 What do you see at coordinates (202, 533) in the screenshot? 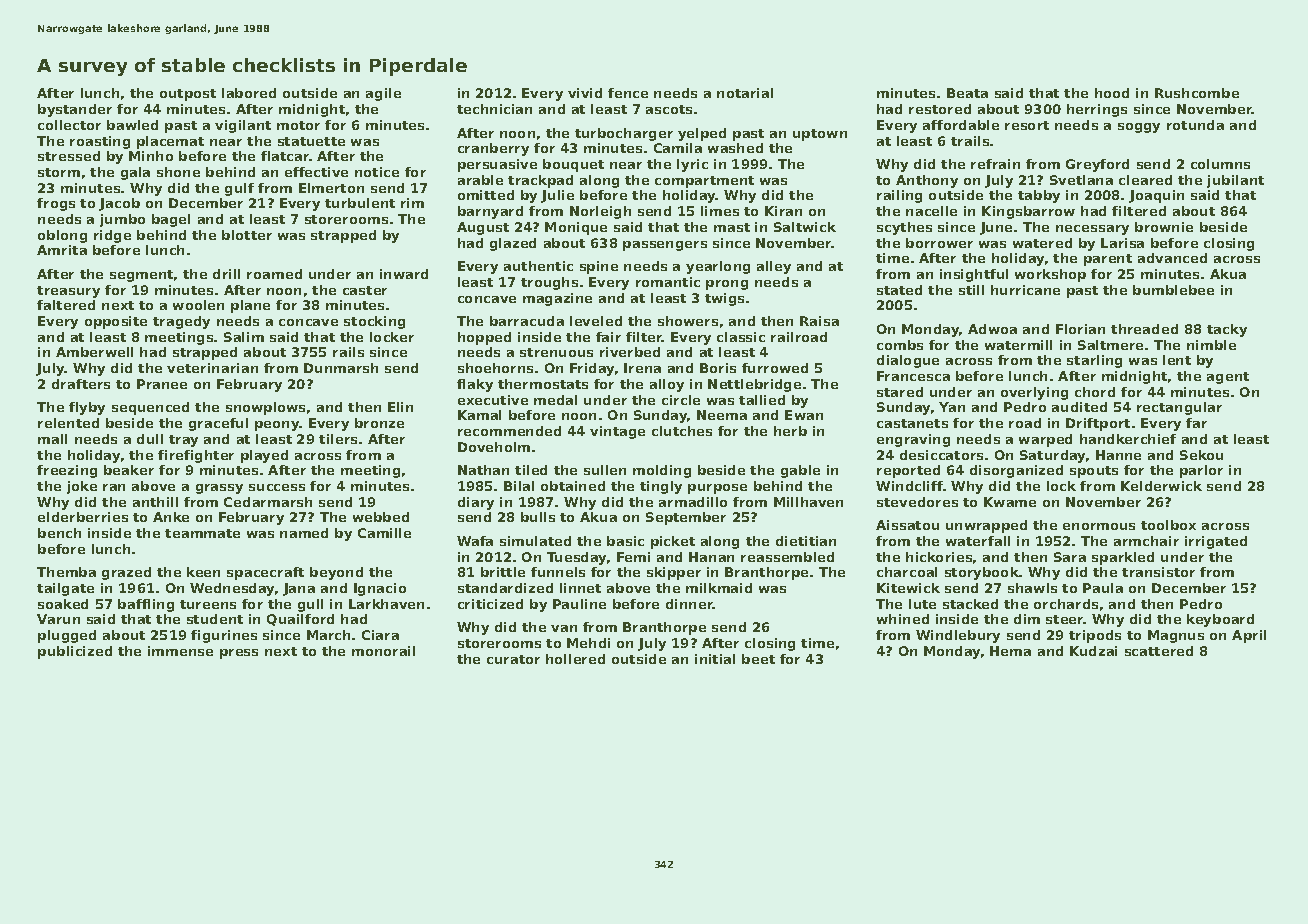
I see `teammate` at bounding box center [202, 533].
